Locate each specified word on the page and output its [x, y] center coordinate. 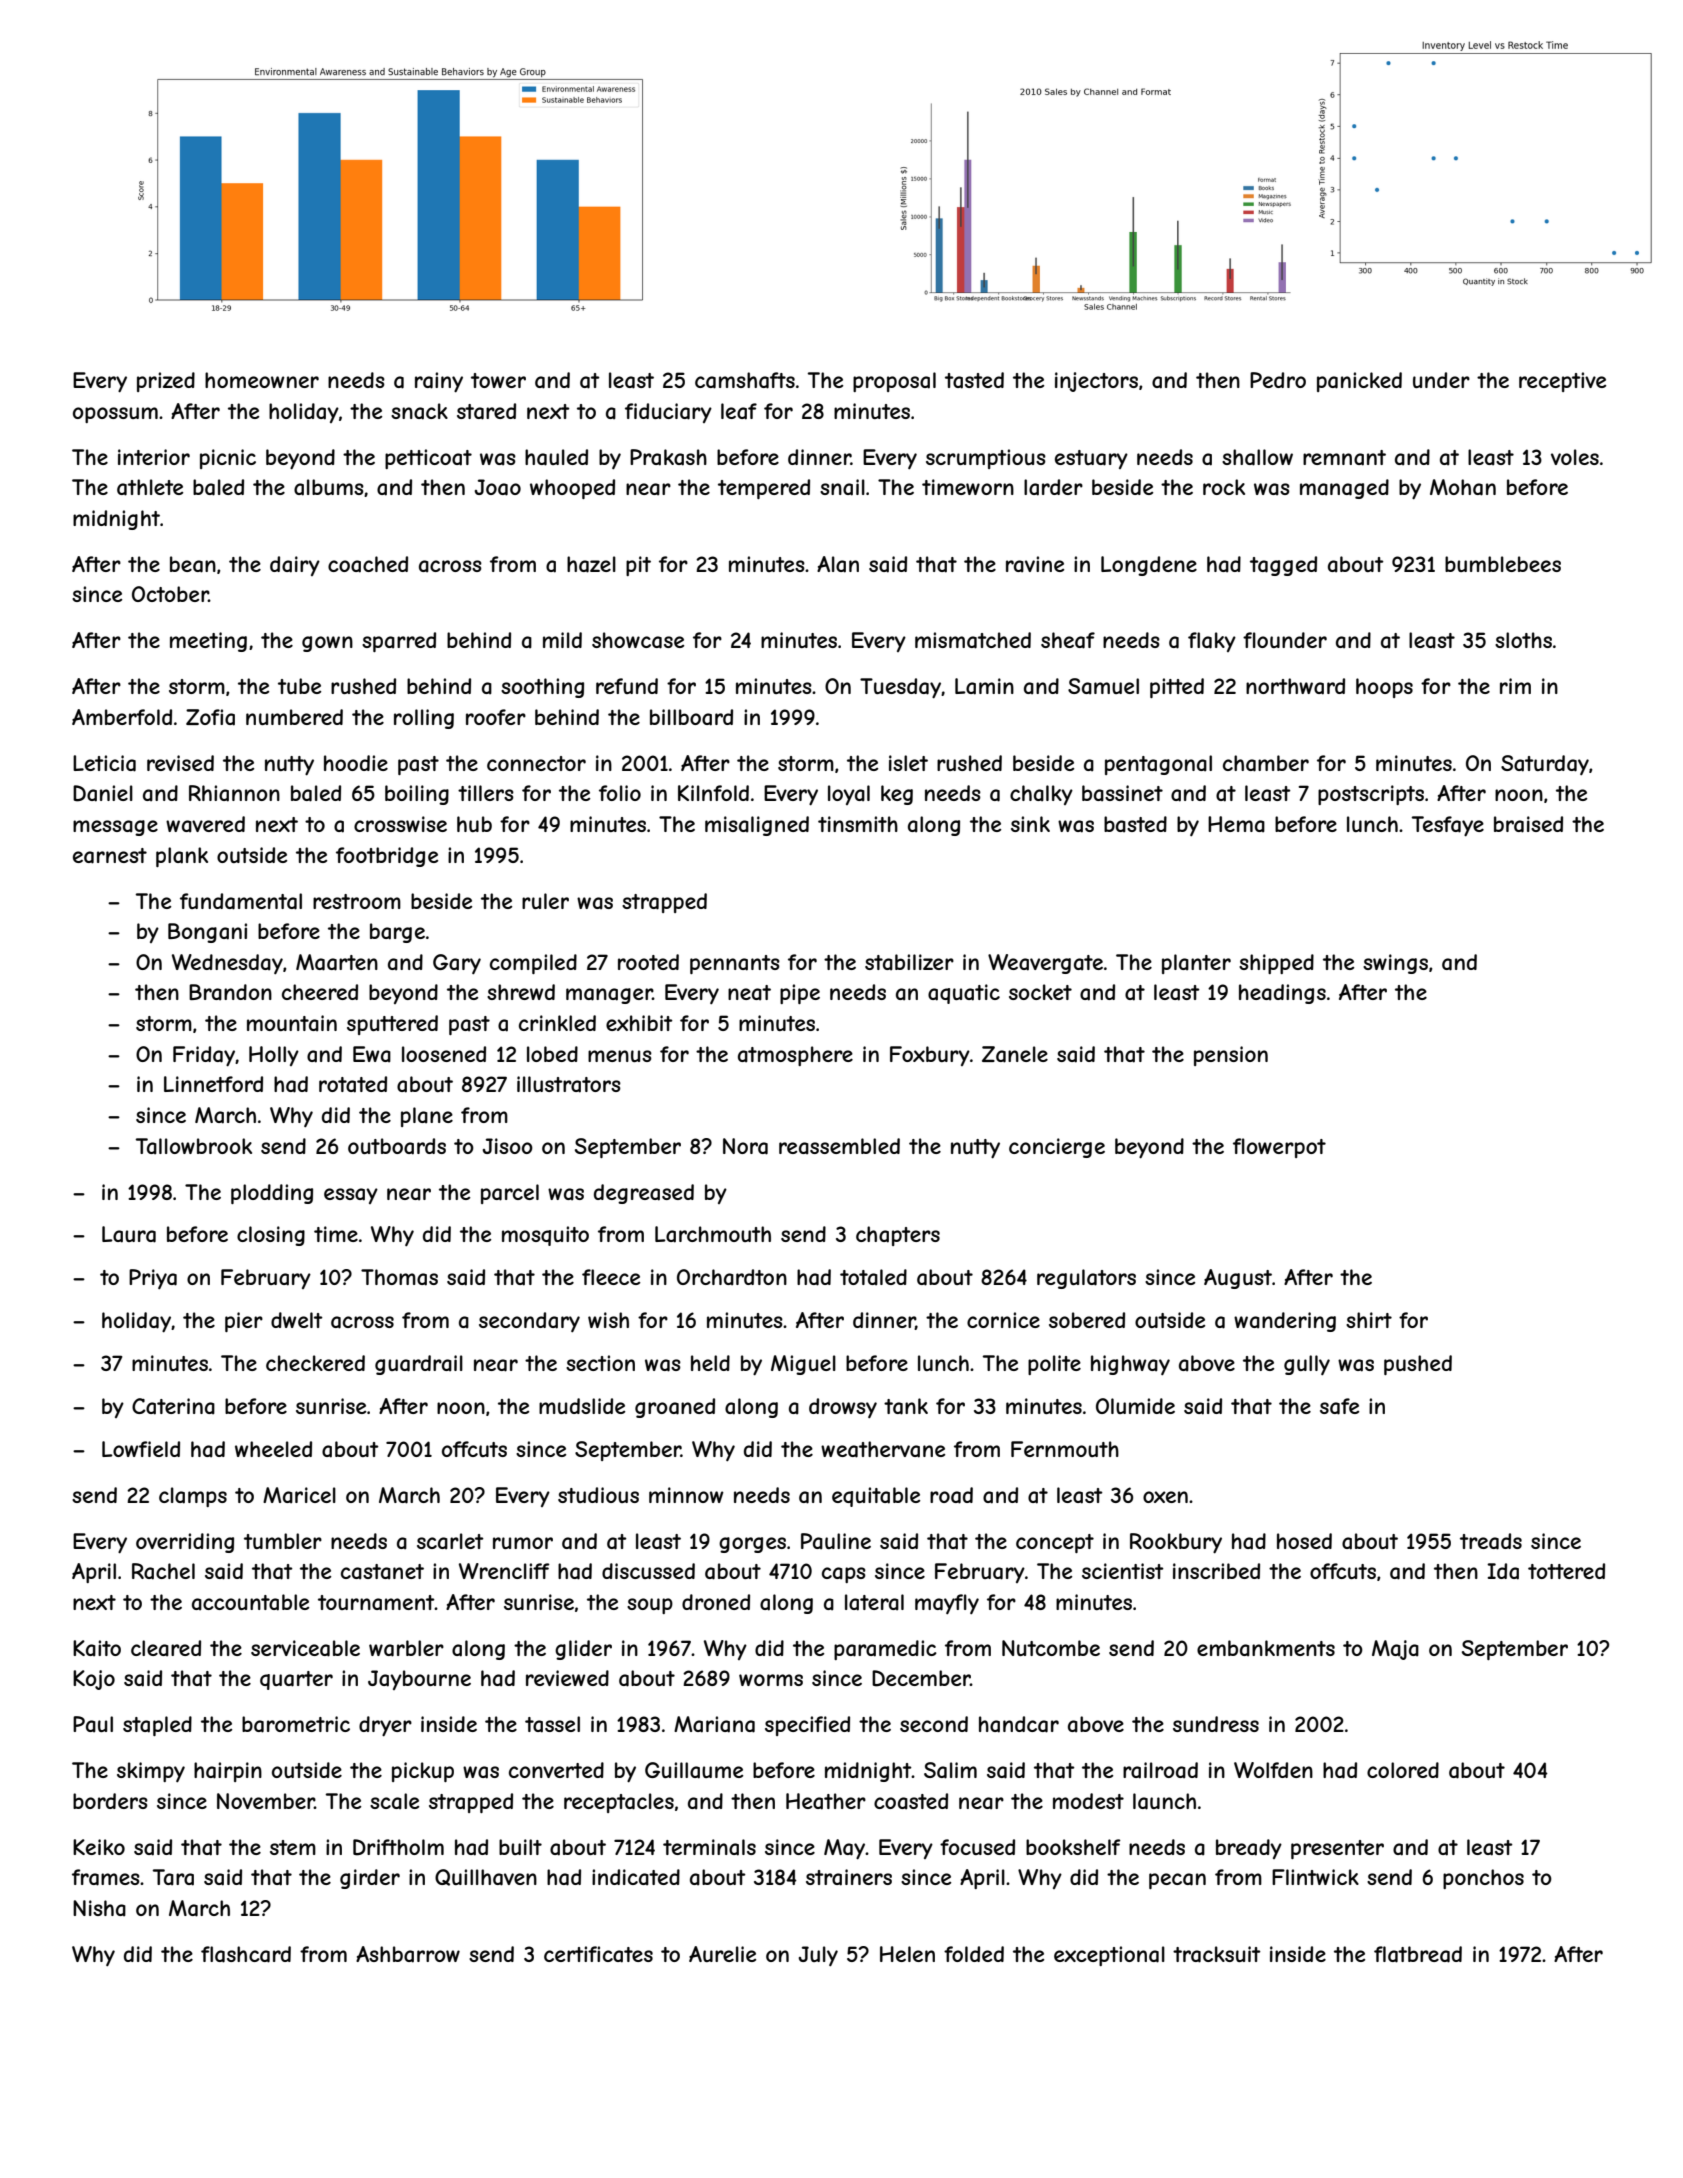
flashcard [246, 1954]
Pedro [1278, 380]
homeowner [262, 380]
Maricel [299, 1495]
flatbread [1418, 1954]
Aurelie [722, 1954]
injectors [1096, 382]
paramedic [885, 1650]
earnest [110, 856]
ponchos [1483, 1879]
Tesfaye [1448, 826]
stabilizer [909, 962]
